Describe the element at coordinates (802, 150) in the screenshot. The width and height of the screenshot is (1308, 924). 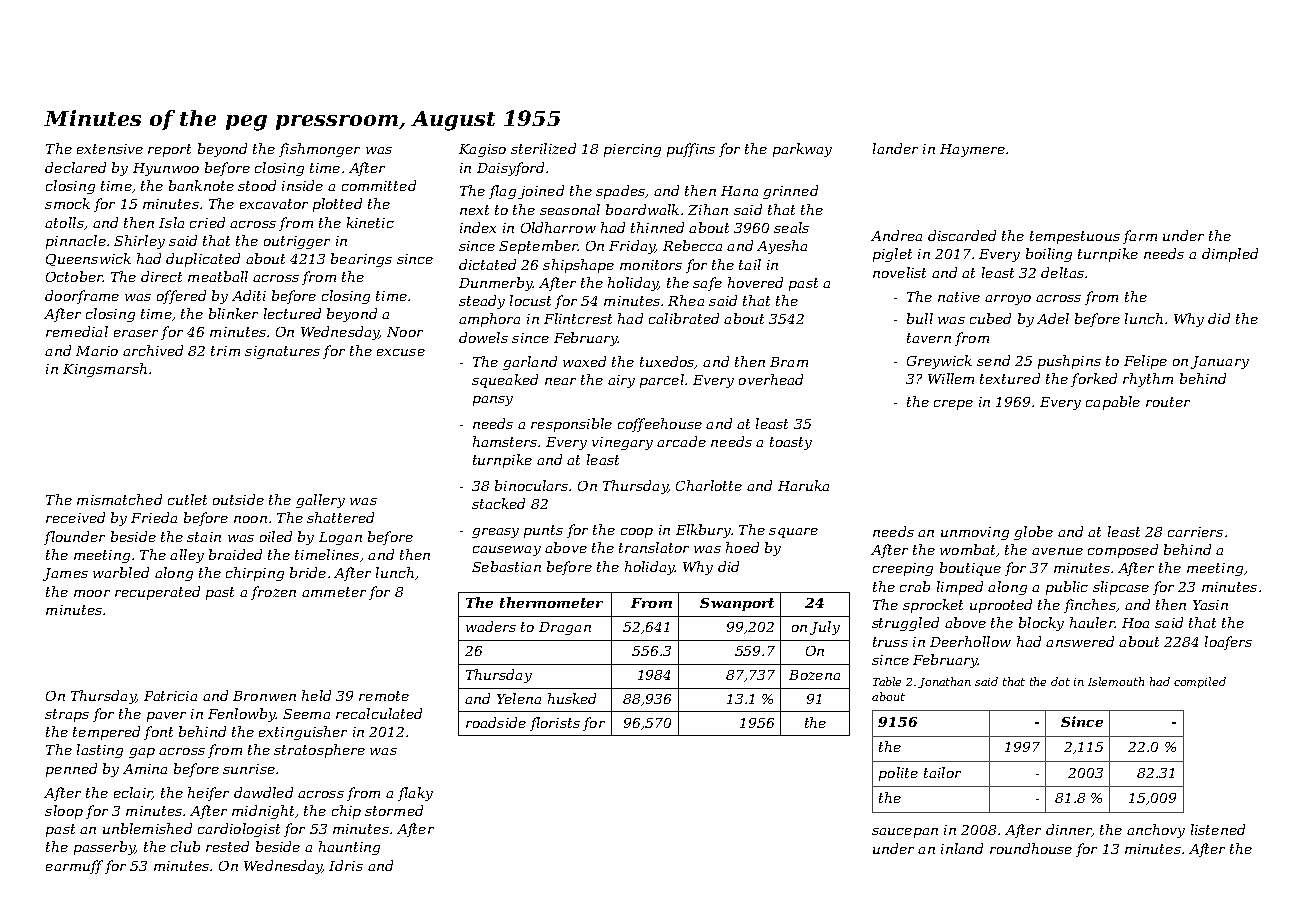
I see `parkway` at that location.
